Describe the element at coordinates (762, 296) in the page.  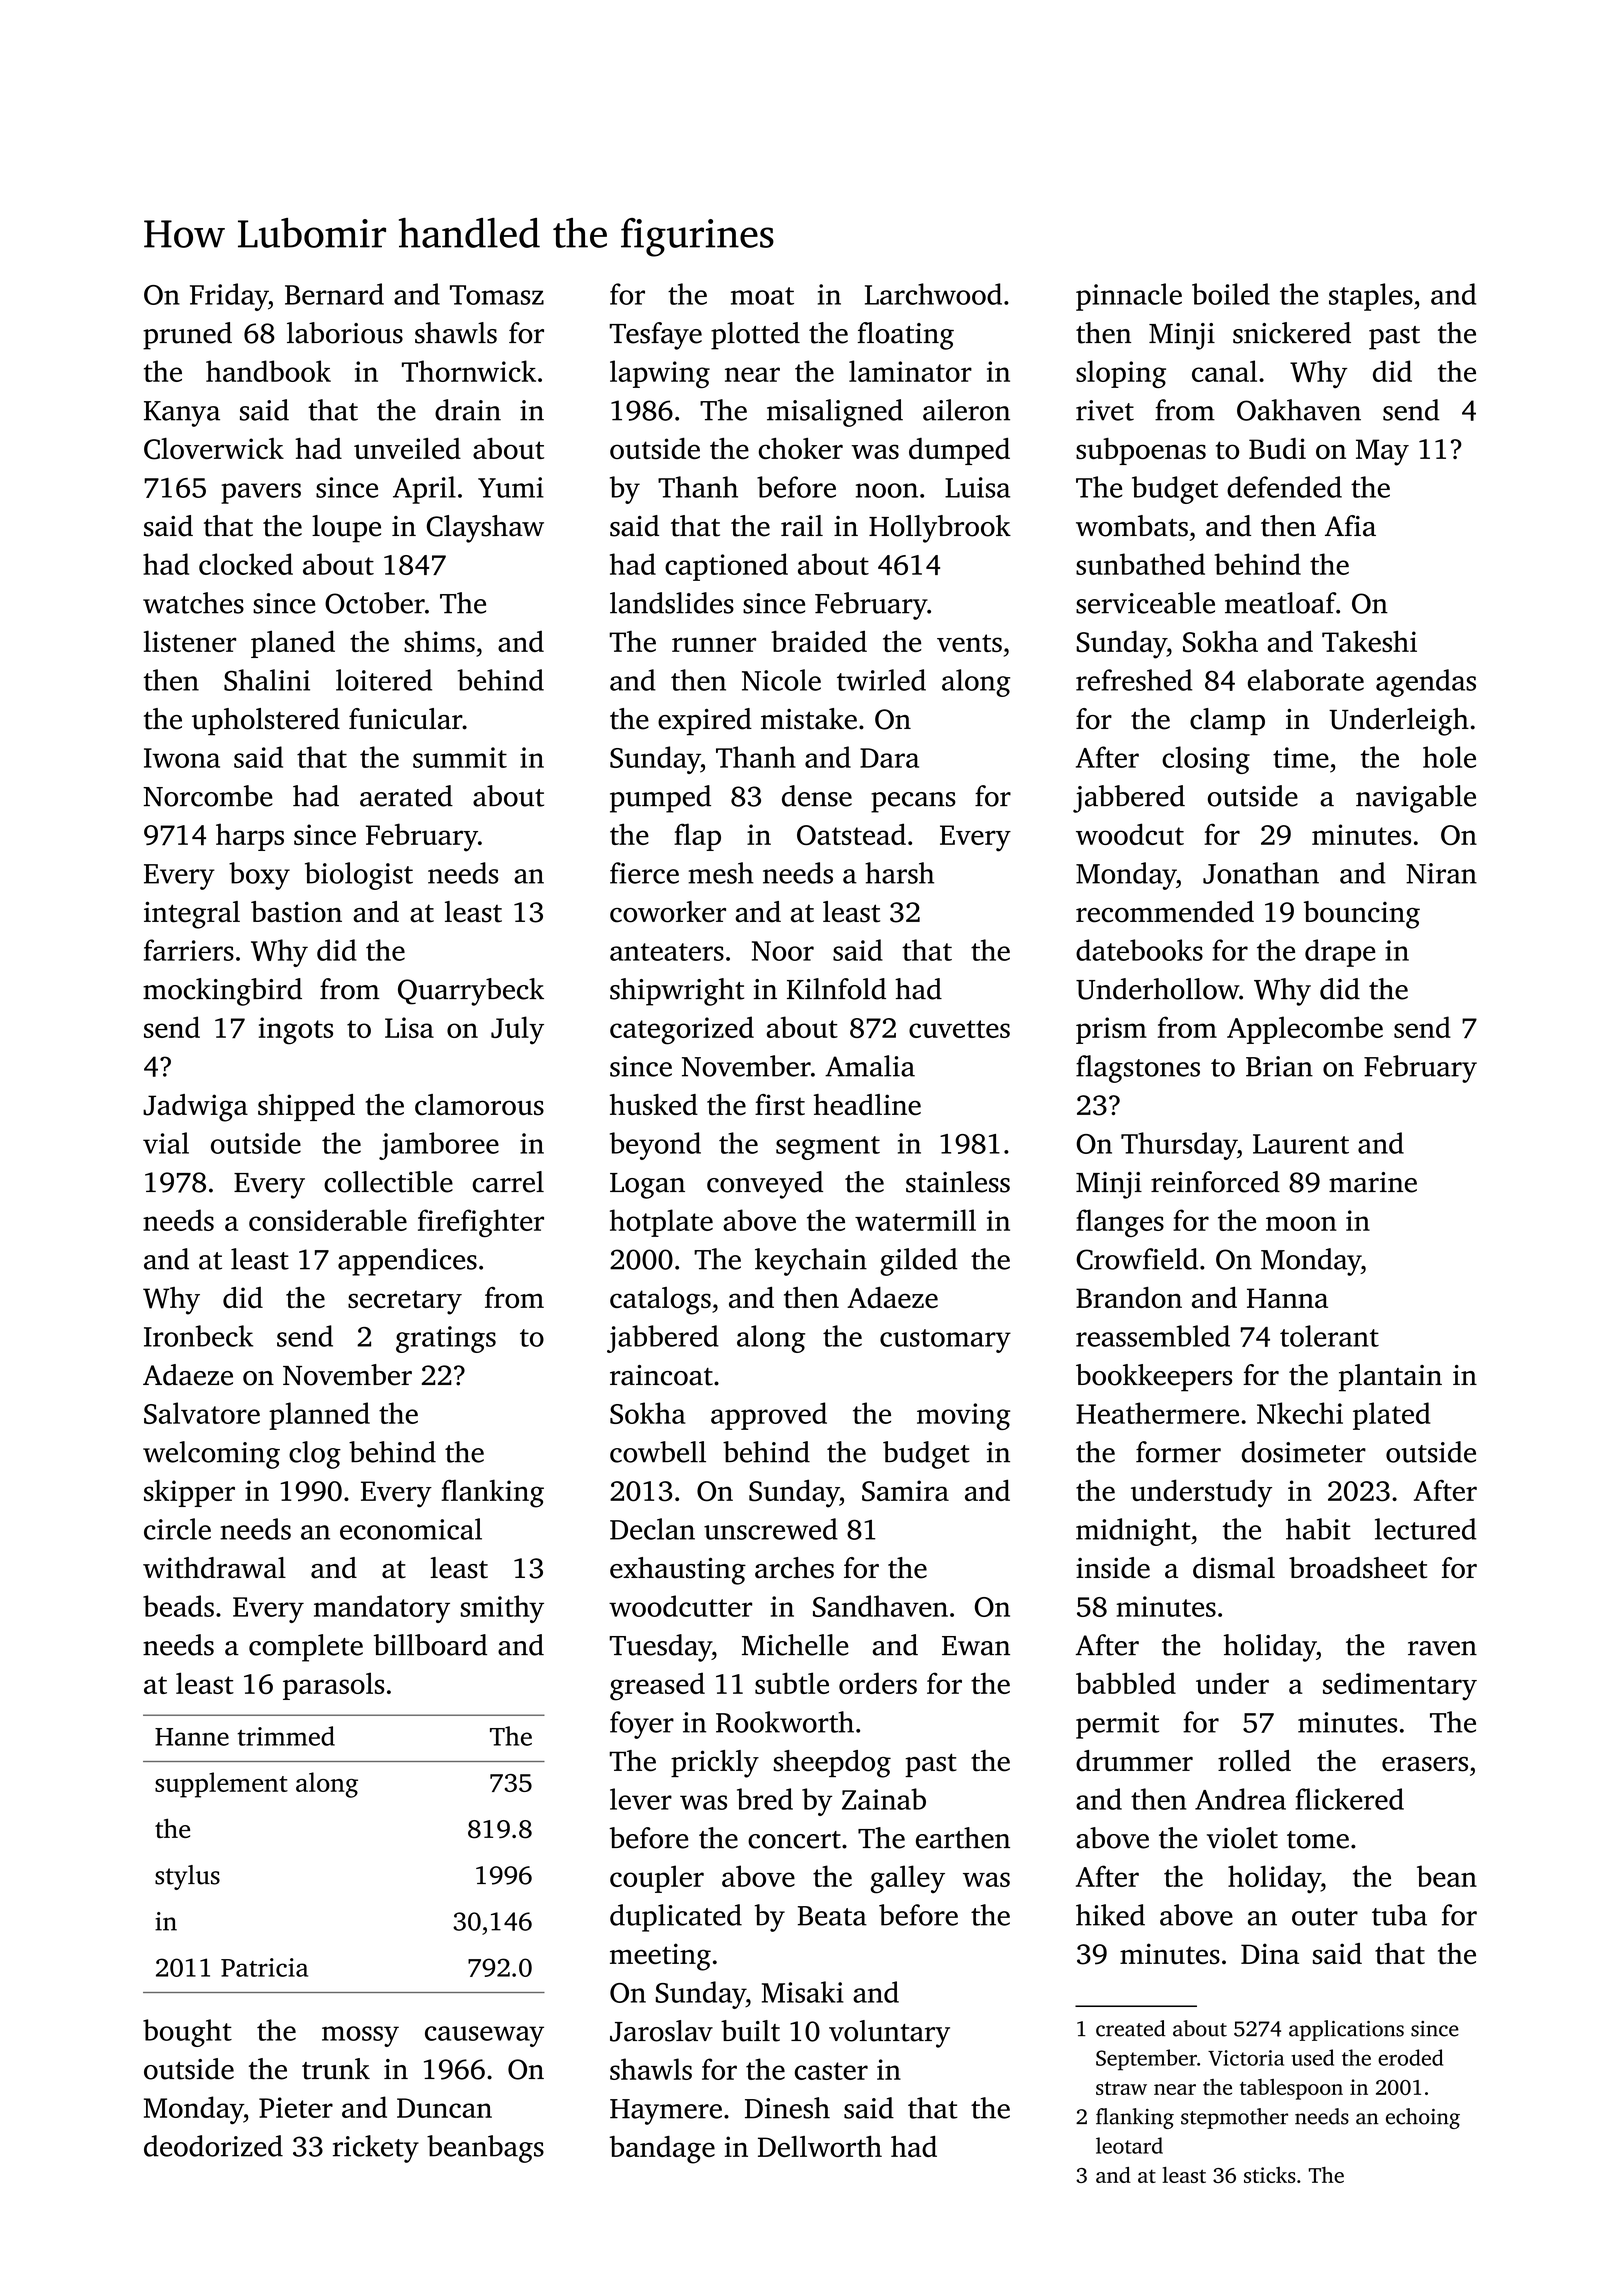
I see `moat` at that location.
